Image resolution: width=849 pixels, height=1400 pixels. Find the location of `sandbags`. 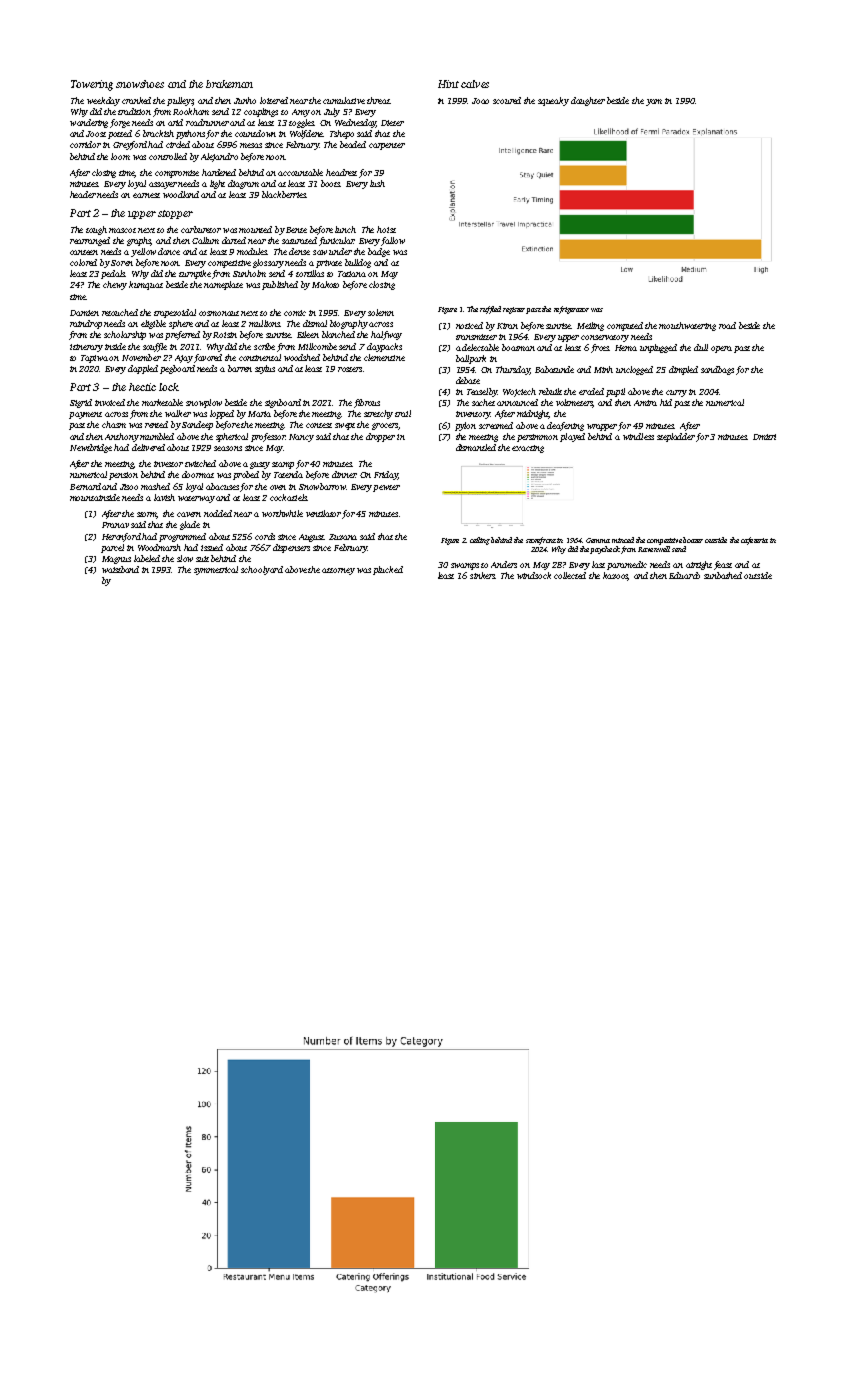

sandbags is located at coordinates (717, 370).
